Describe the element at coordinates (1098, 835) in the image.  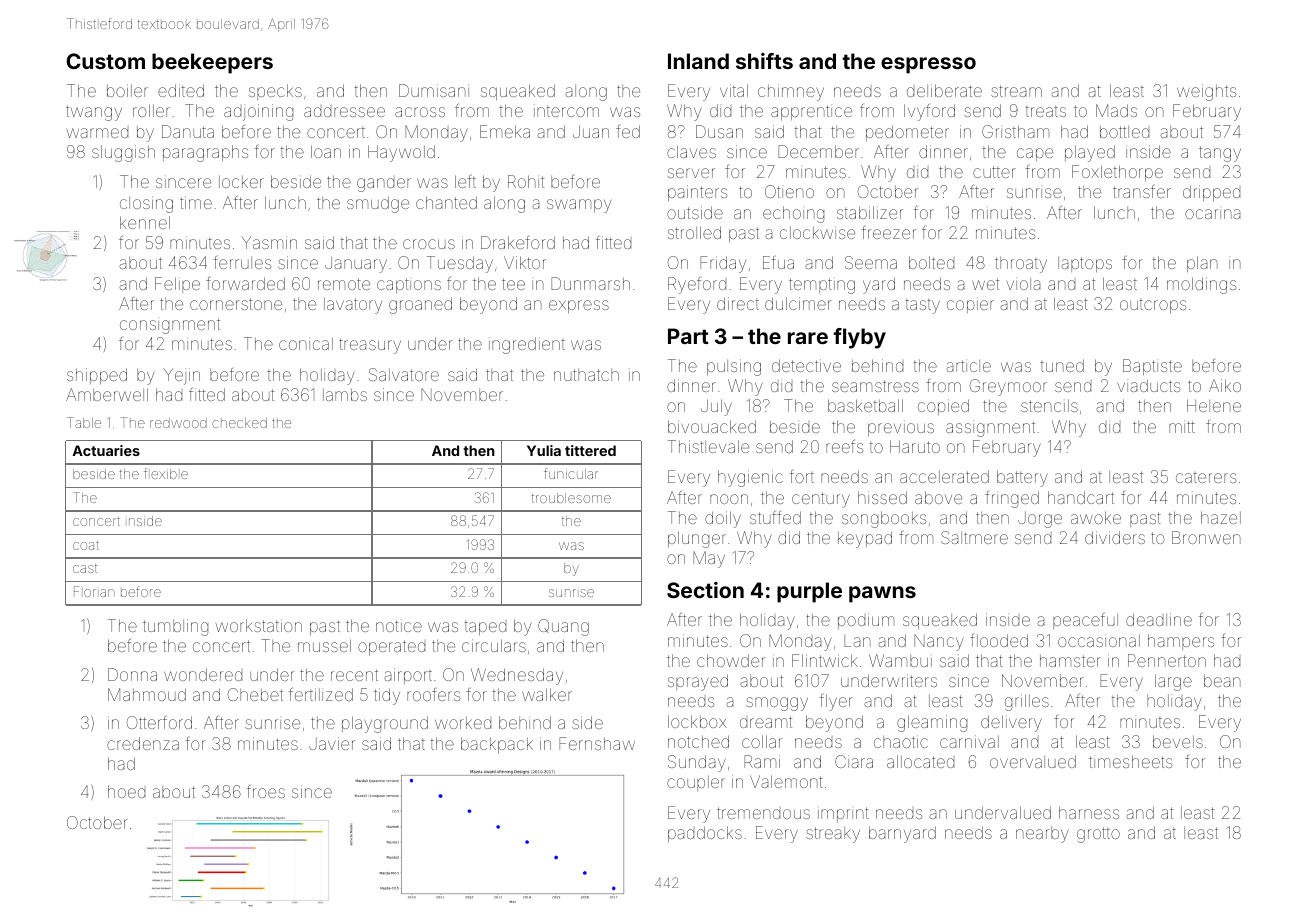
I see `grotto` at that location.
